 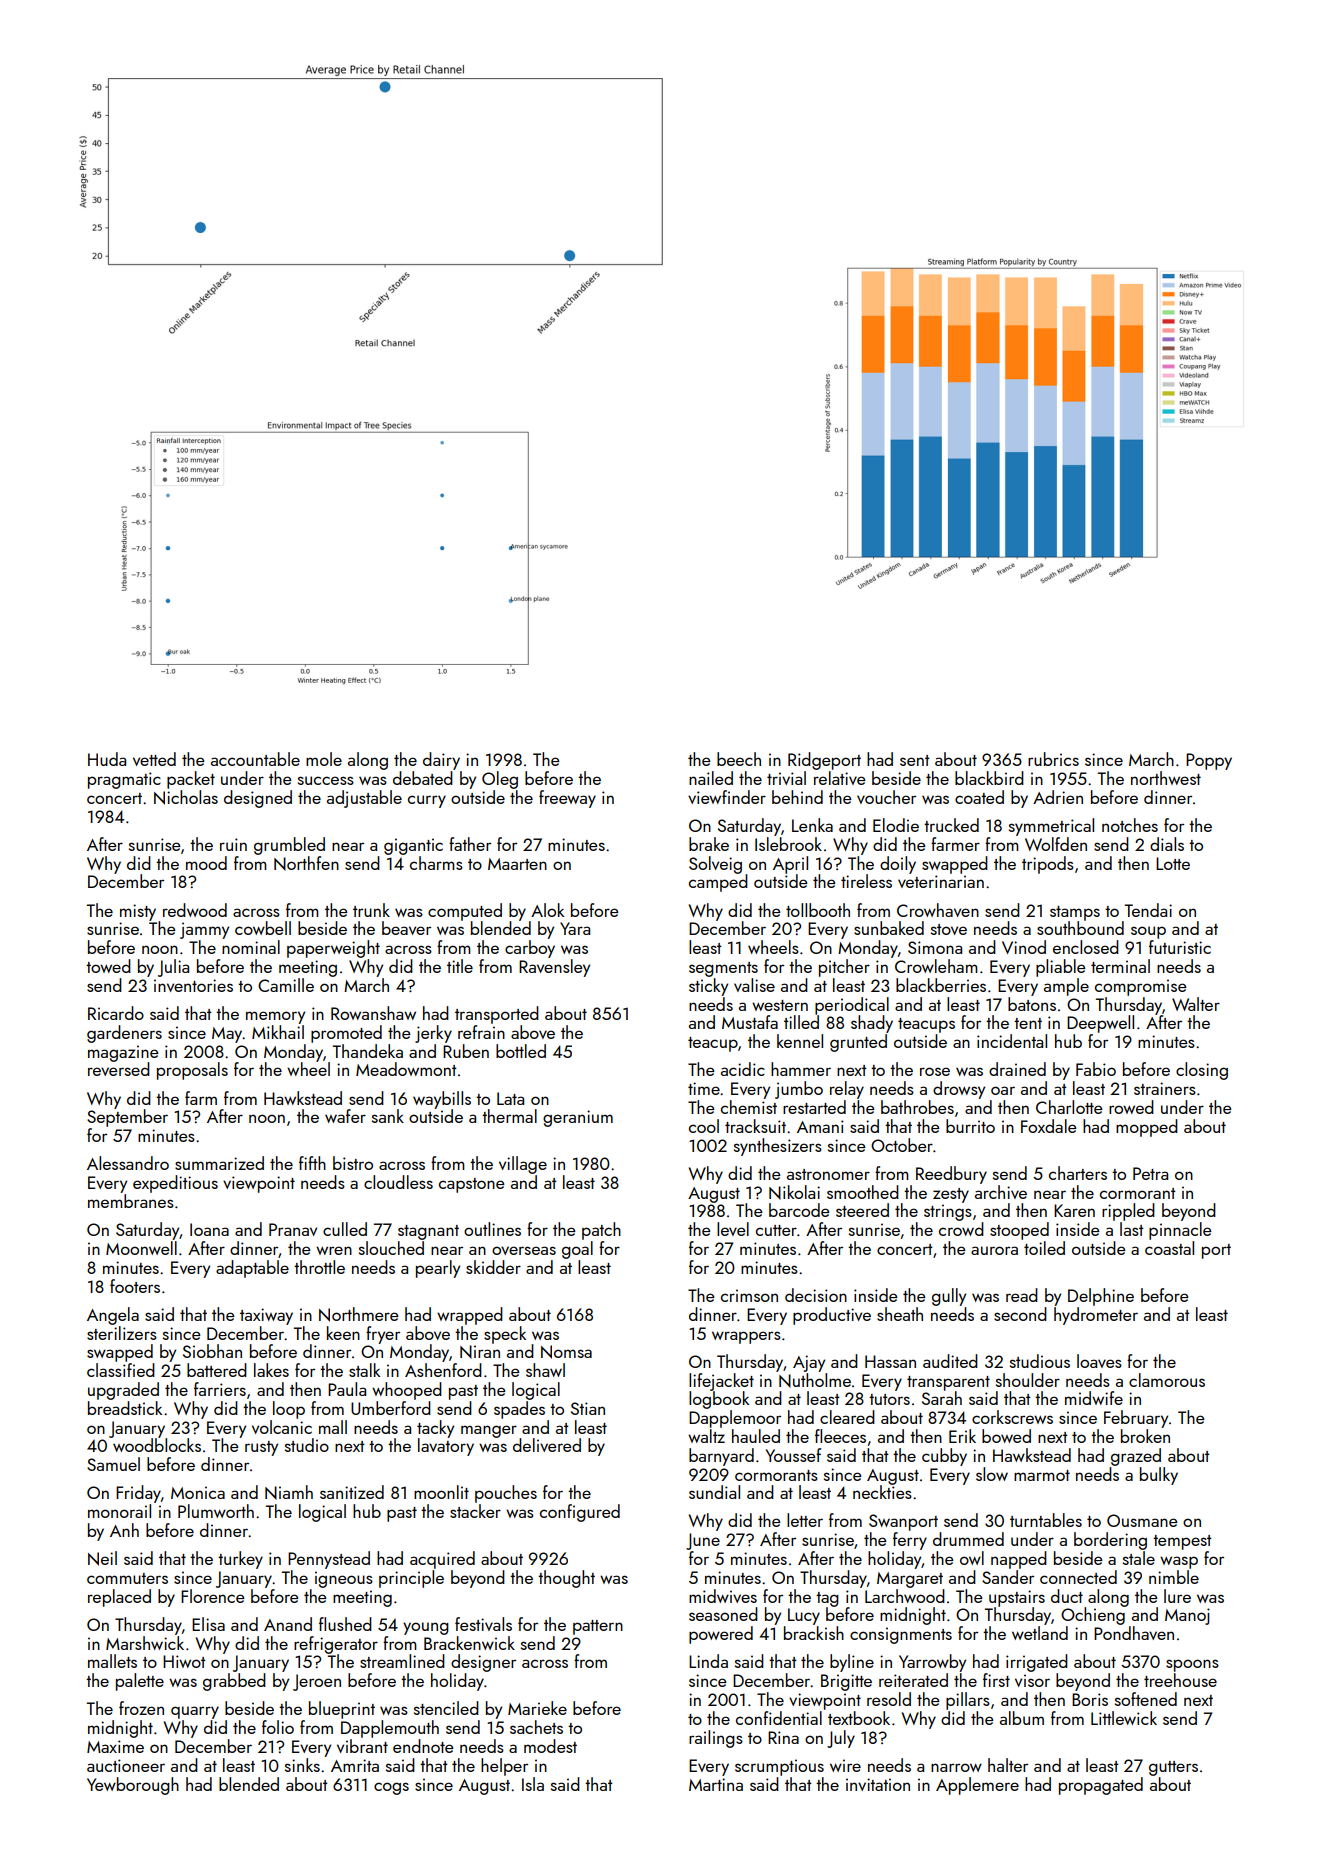 What do you see at coordinates (306, 863) in the document?
I see `Northfen` at bounding box center [306, 863].
